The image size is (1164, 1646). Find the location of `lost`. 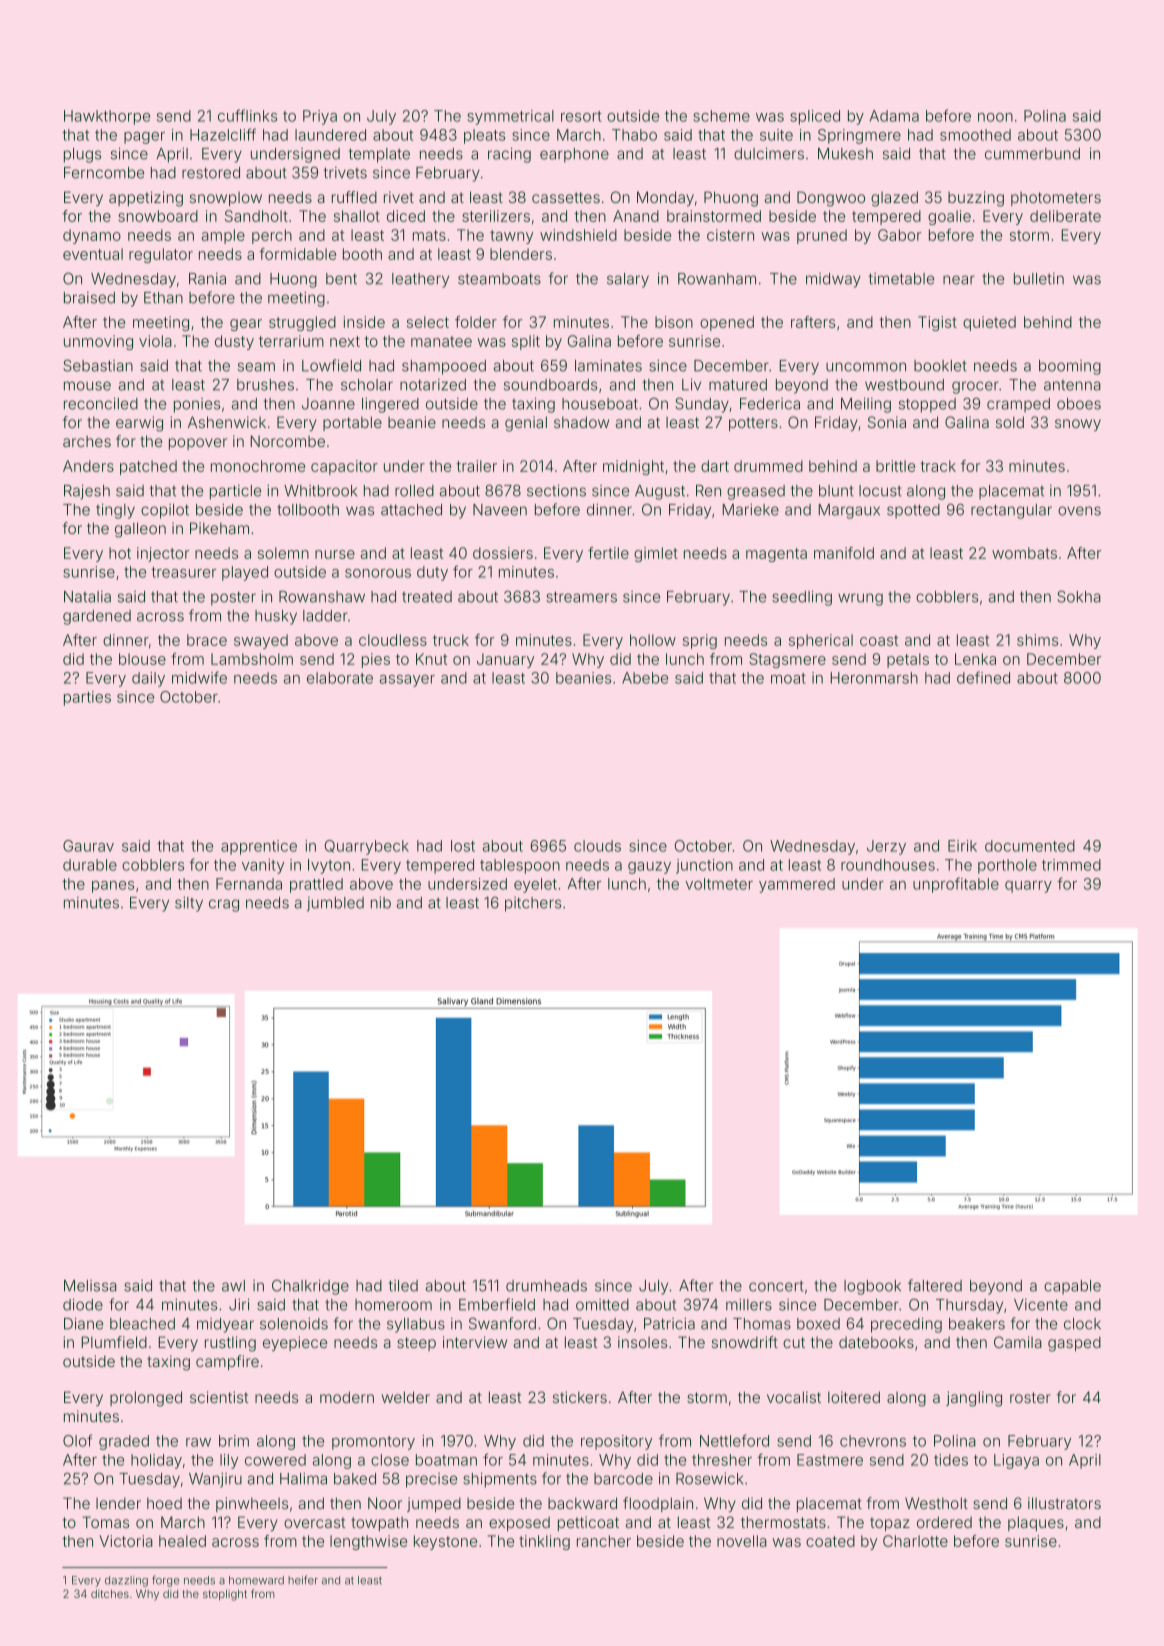

lost is located at coordinates (463, 846).
